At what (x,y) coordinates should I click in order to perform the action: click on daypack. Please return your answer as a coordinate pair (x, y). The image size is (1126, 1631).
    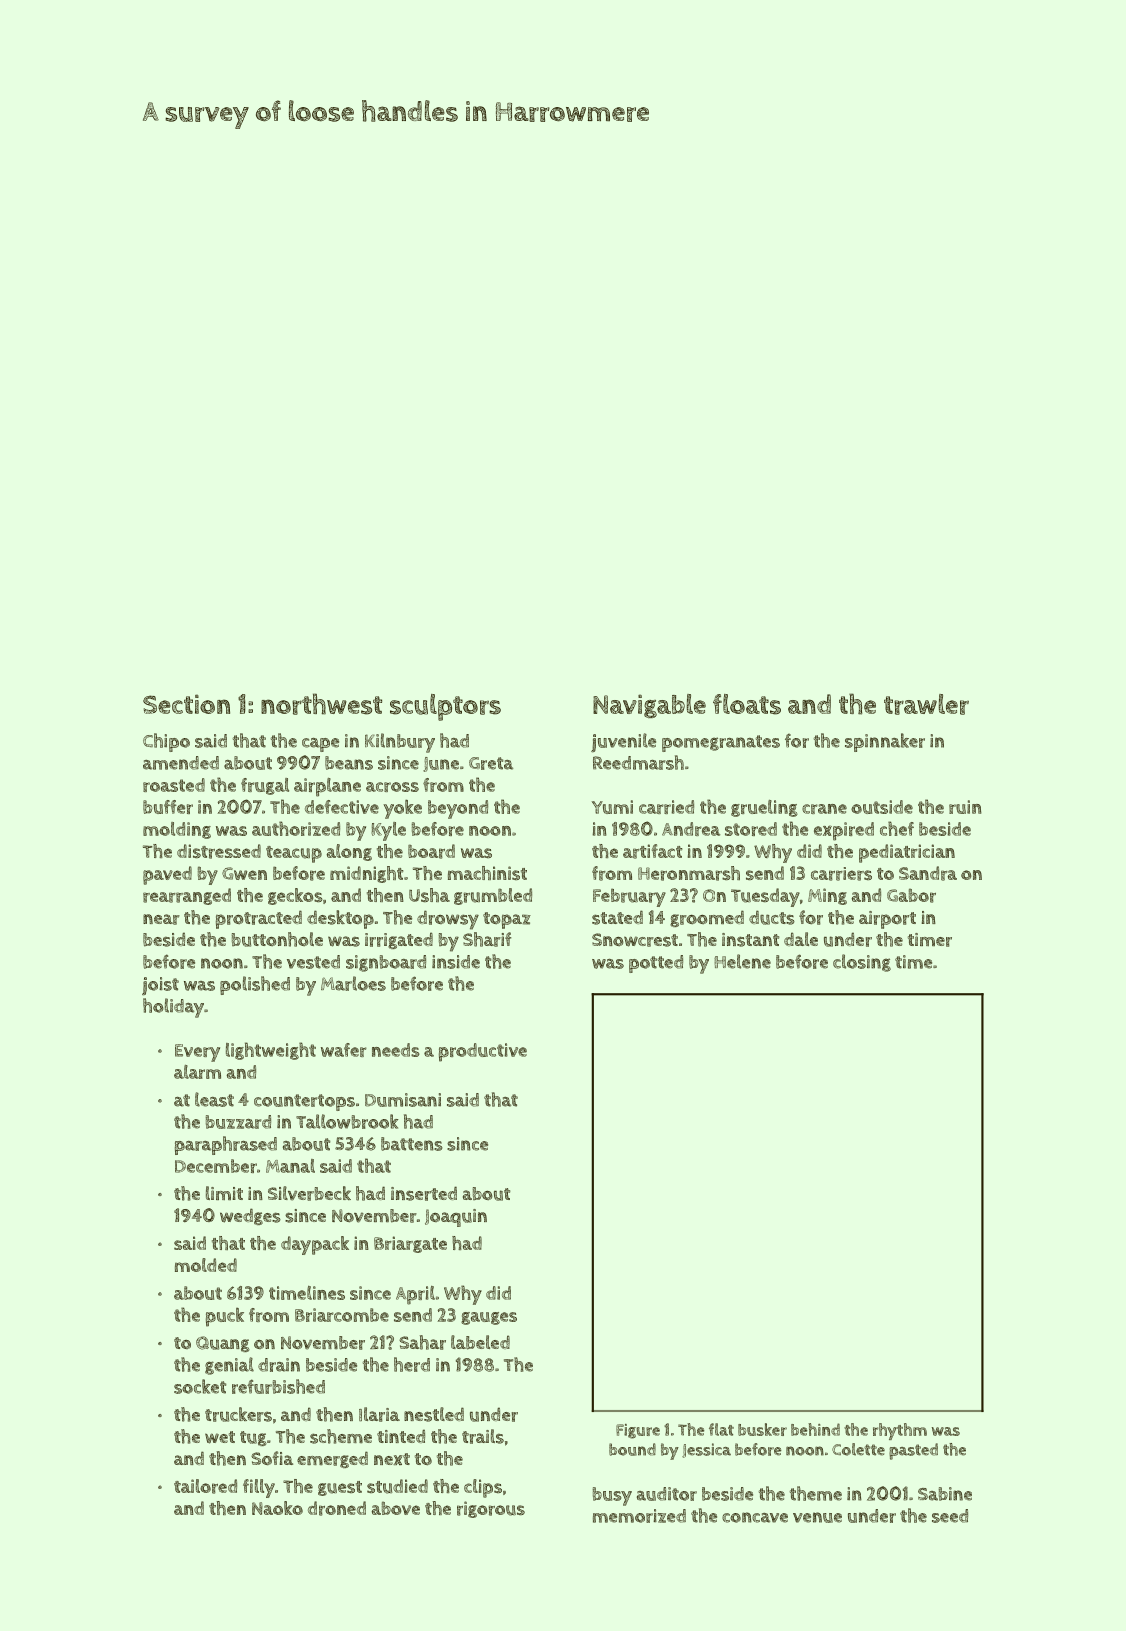
    Looking at the image, I should click on (315, 1245).
